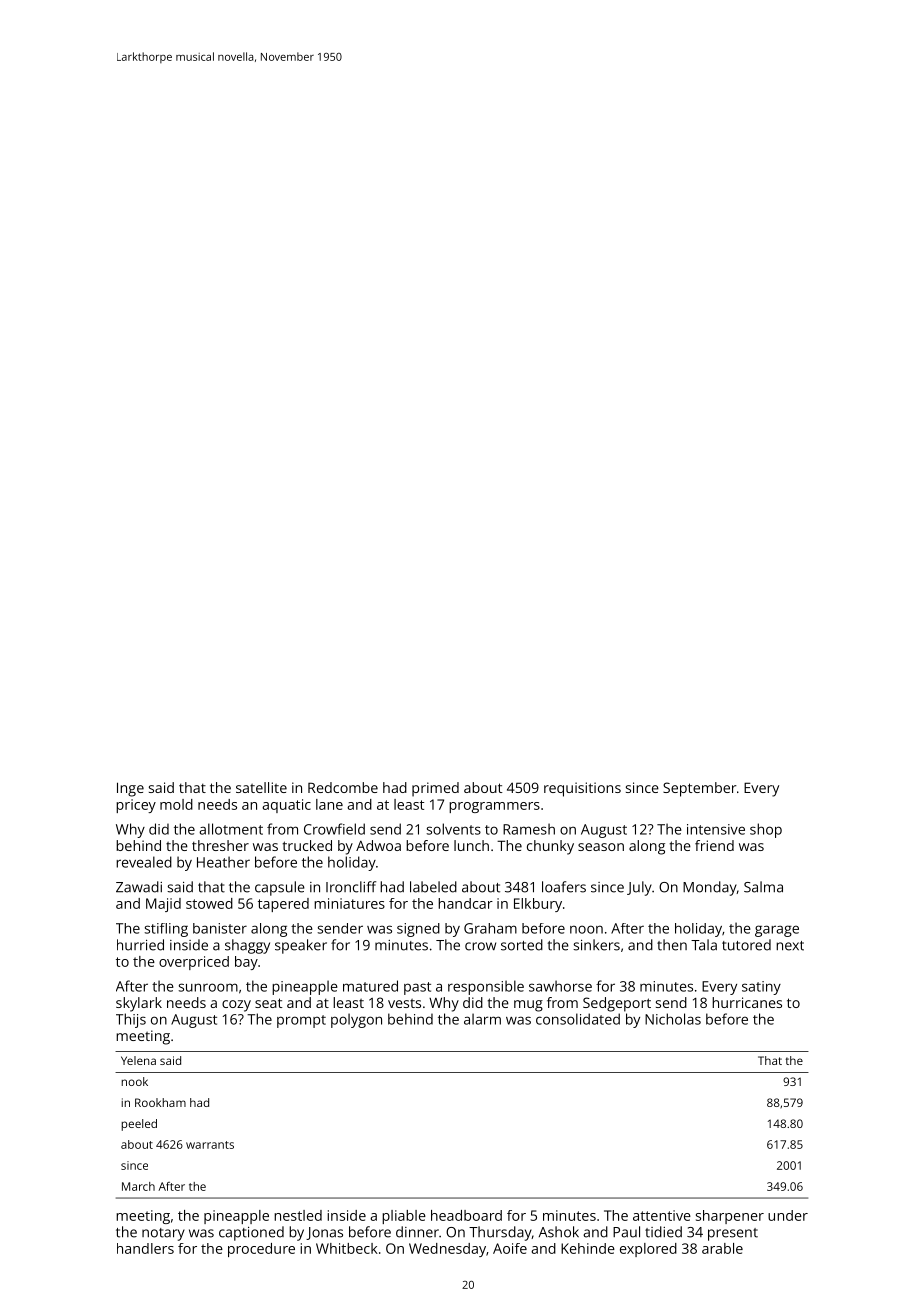  What do you see at coordinates (301, 1021) in the image?
I see `prompt` at bounding box center [301, 1021].
